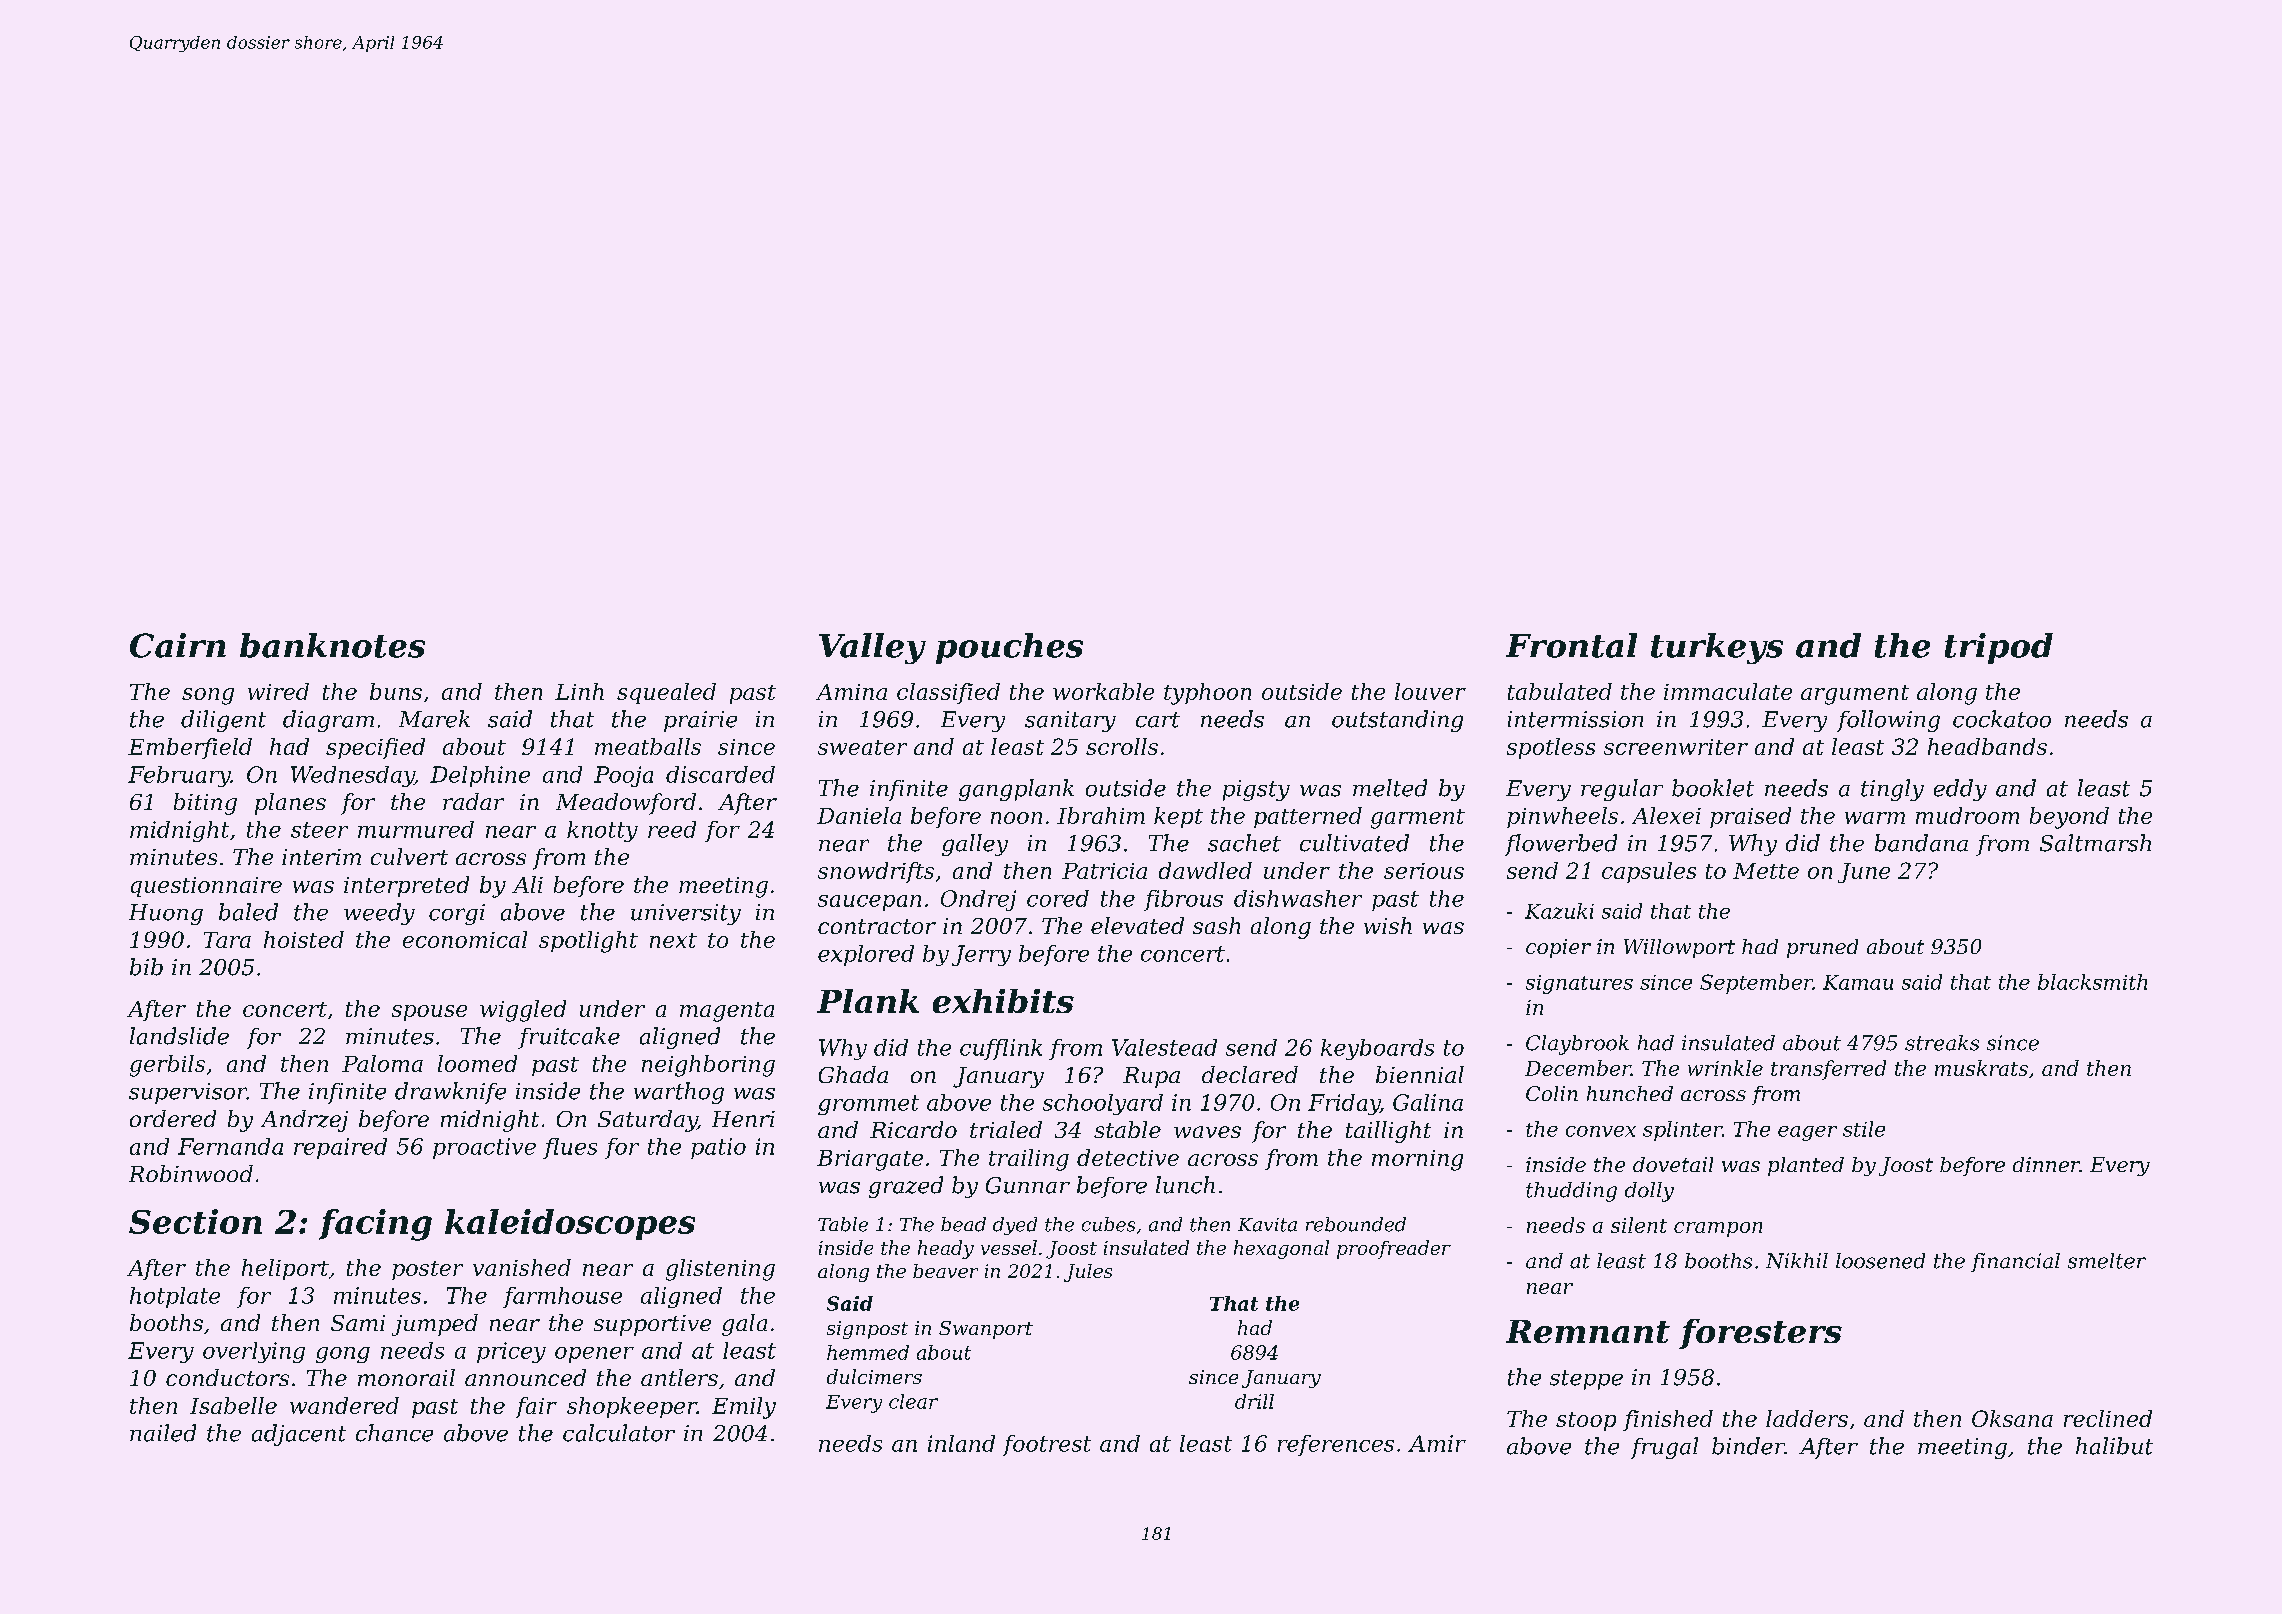 The height and width of the screenshot is (1614, 2282). Describe the element at coordinates (1394, 1249) in the screenshot. I see `proofreader` at that location.
